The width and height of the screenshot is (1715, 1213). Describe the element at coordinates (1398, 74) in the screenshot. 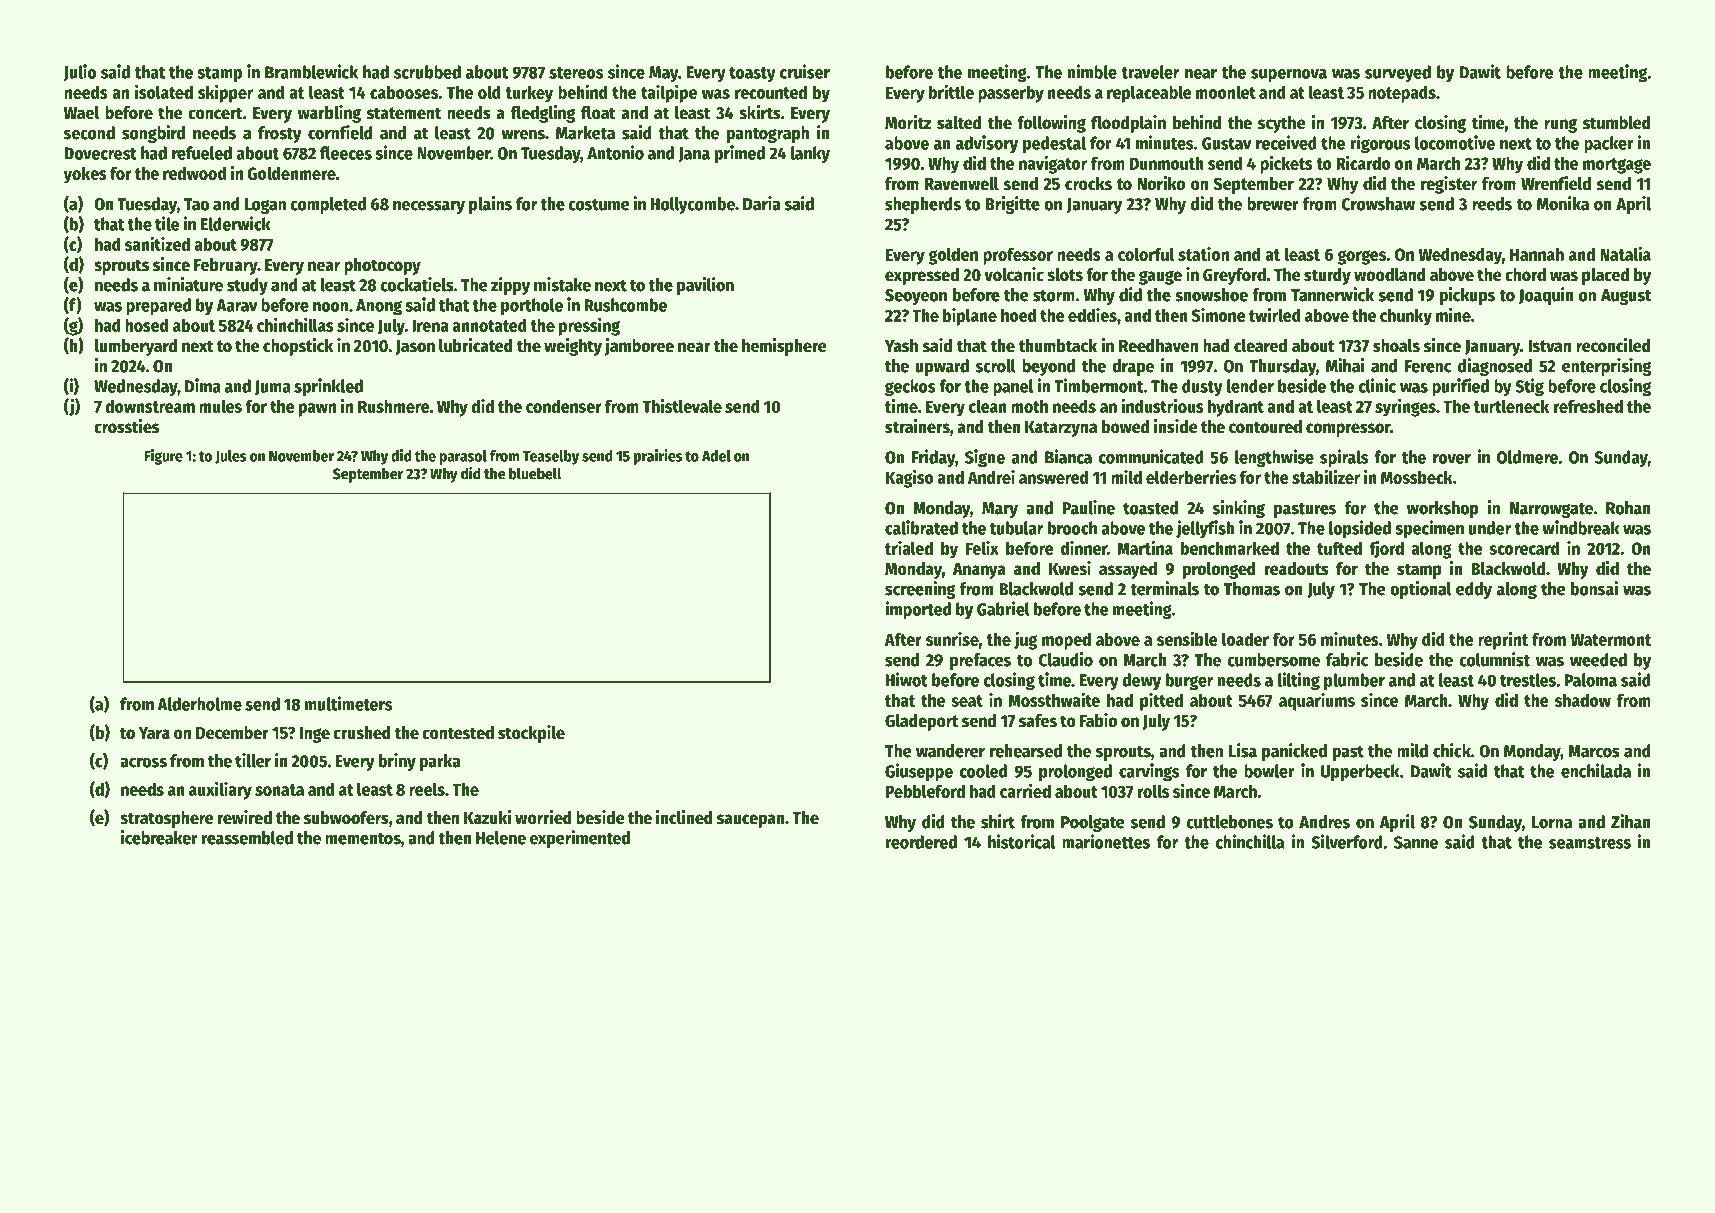

I see `surveyed` at that location.
